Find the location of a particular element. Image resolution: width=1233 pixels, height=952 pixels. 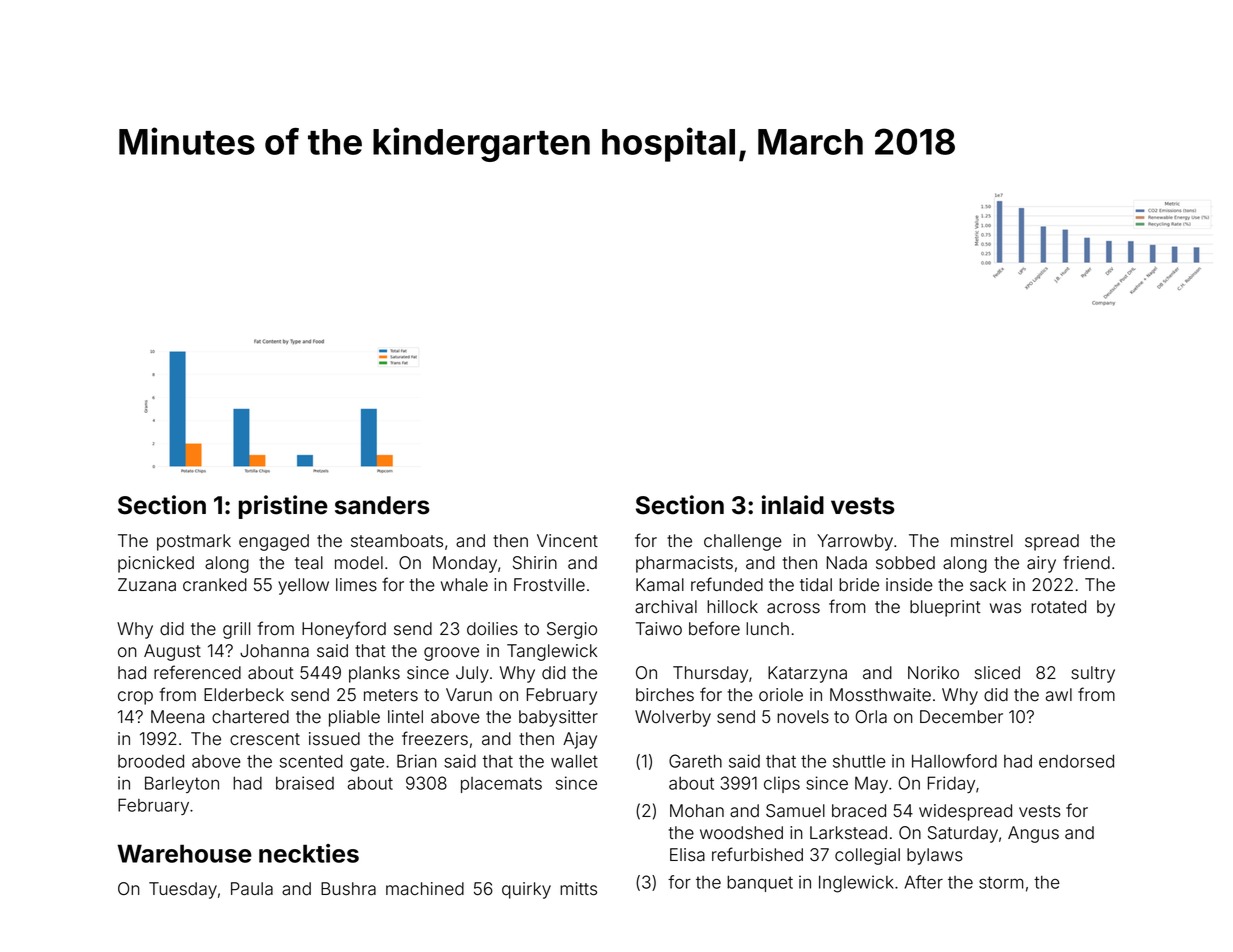

cranked is located at coordinates (215, 585).
